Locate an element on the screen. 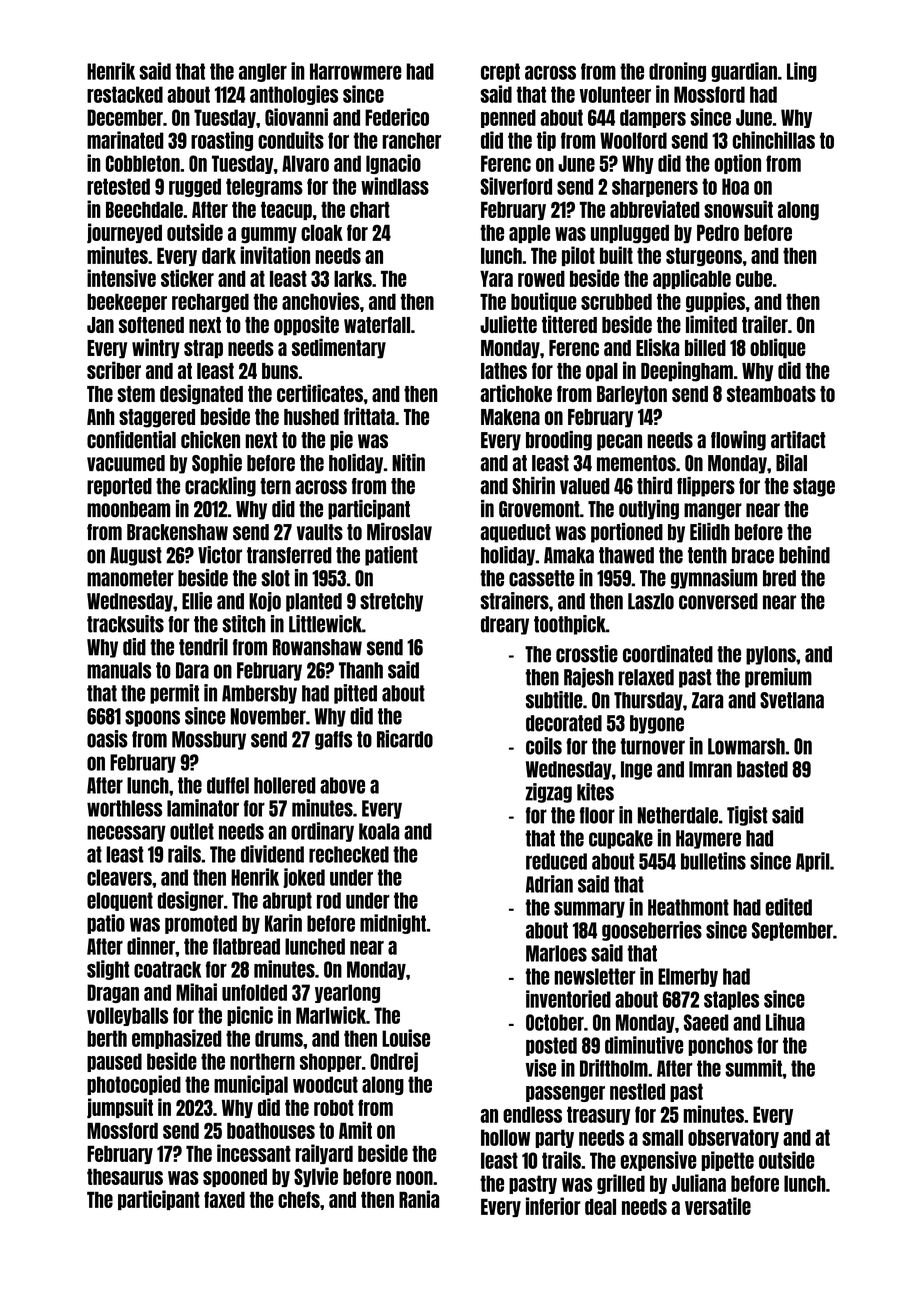  observatory is located at coordinates (733, 1138).
